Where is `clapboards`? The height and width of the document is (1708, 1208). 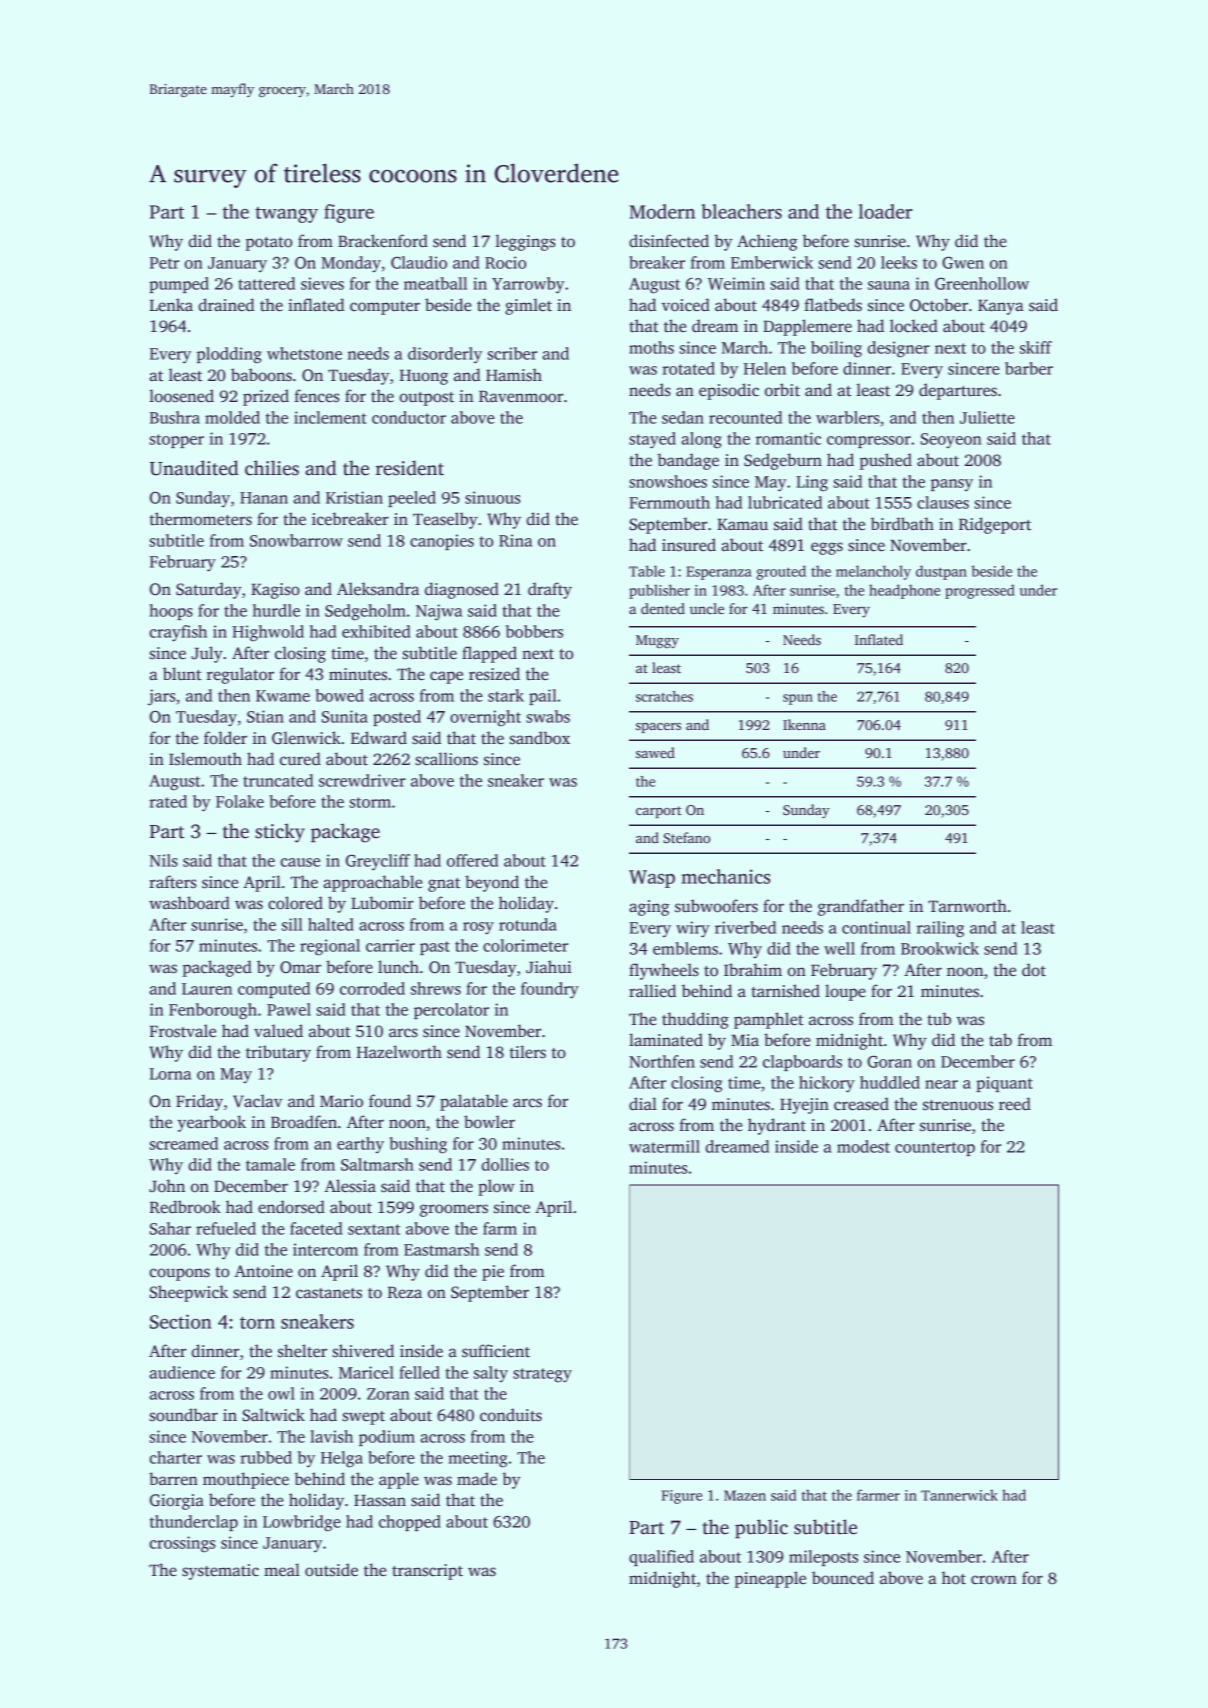 clapboards is located at coordinates (802, 1063).
